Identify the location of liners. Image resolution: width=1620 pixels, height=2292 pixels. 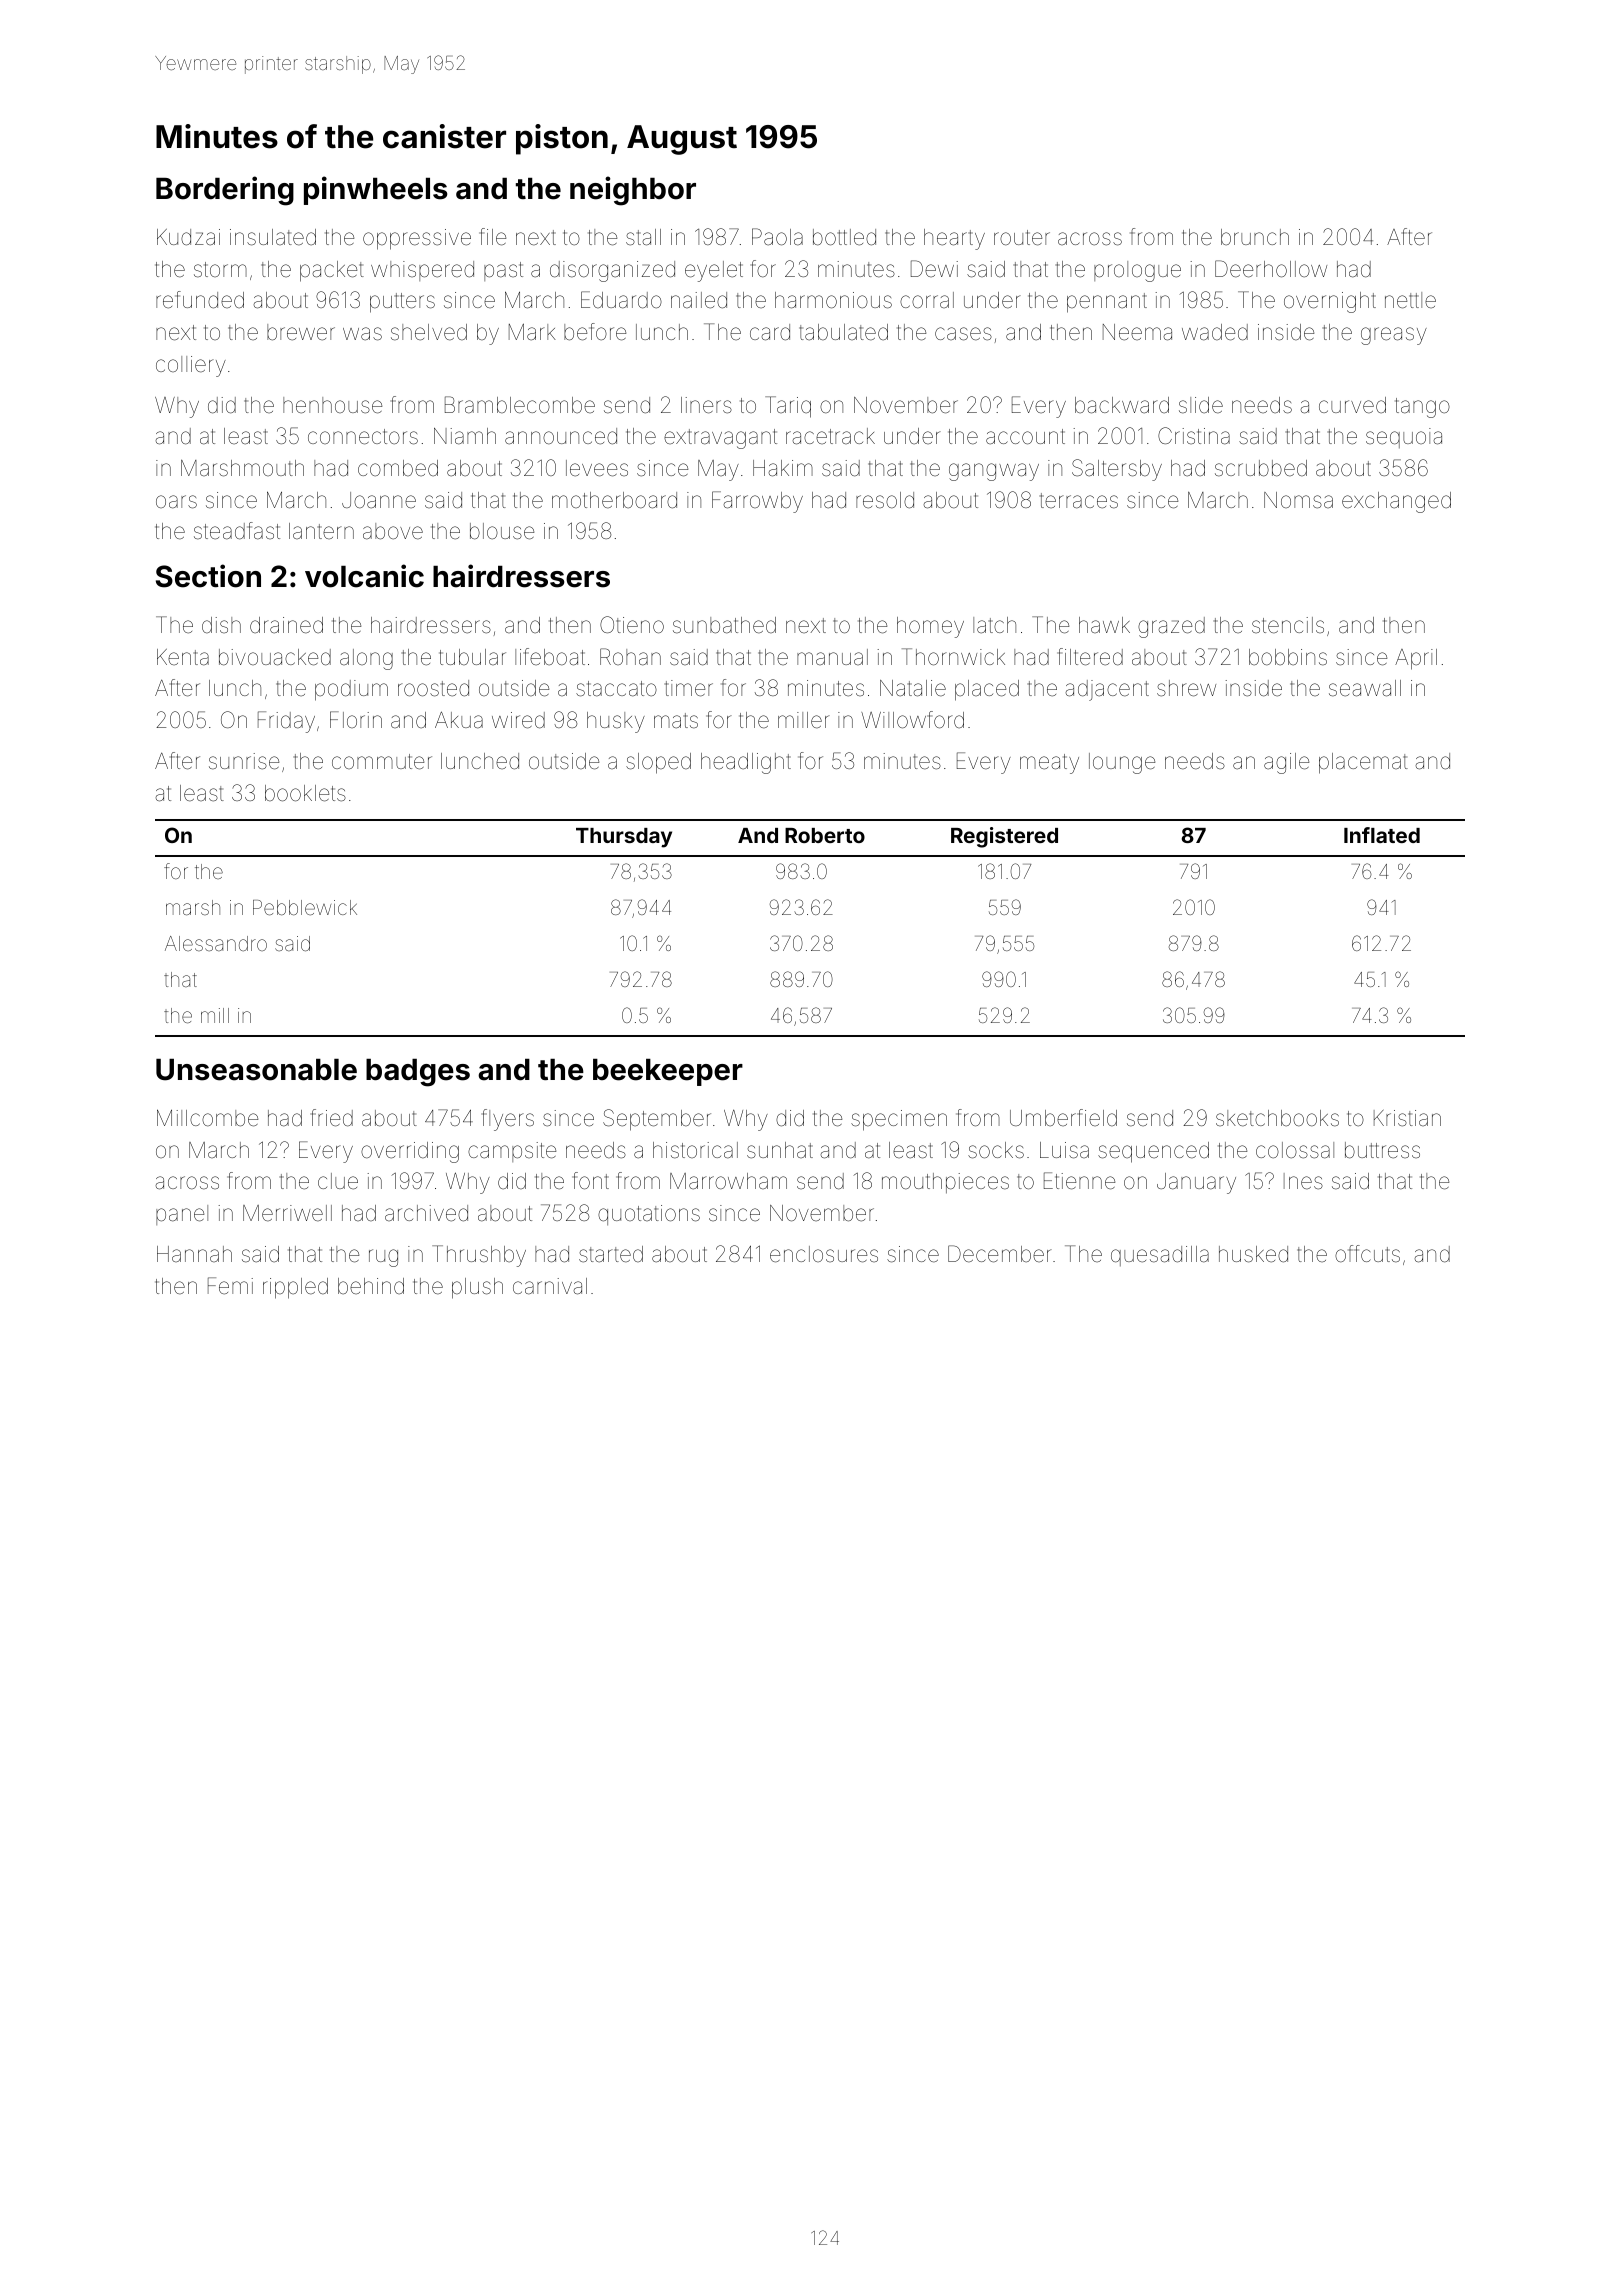
(706, 405).
